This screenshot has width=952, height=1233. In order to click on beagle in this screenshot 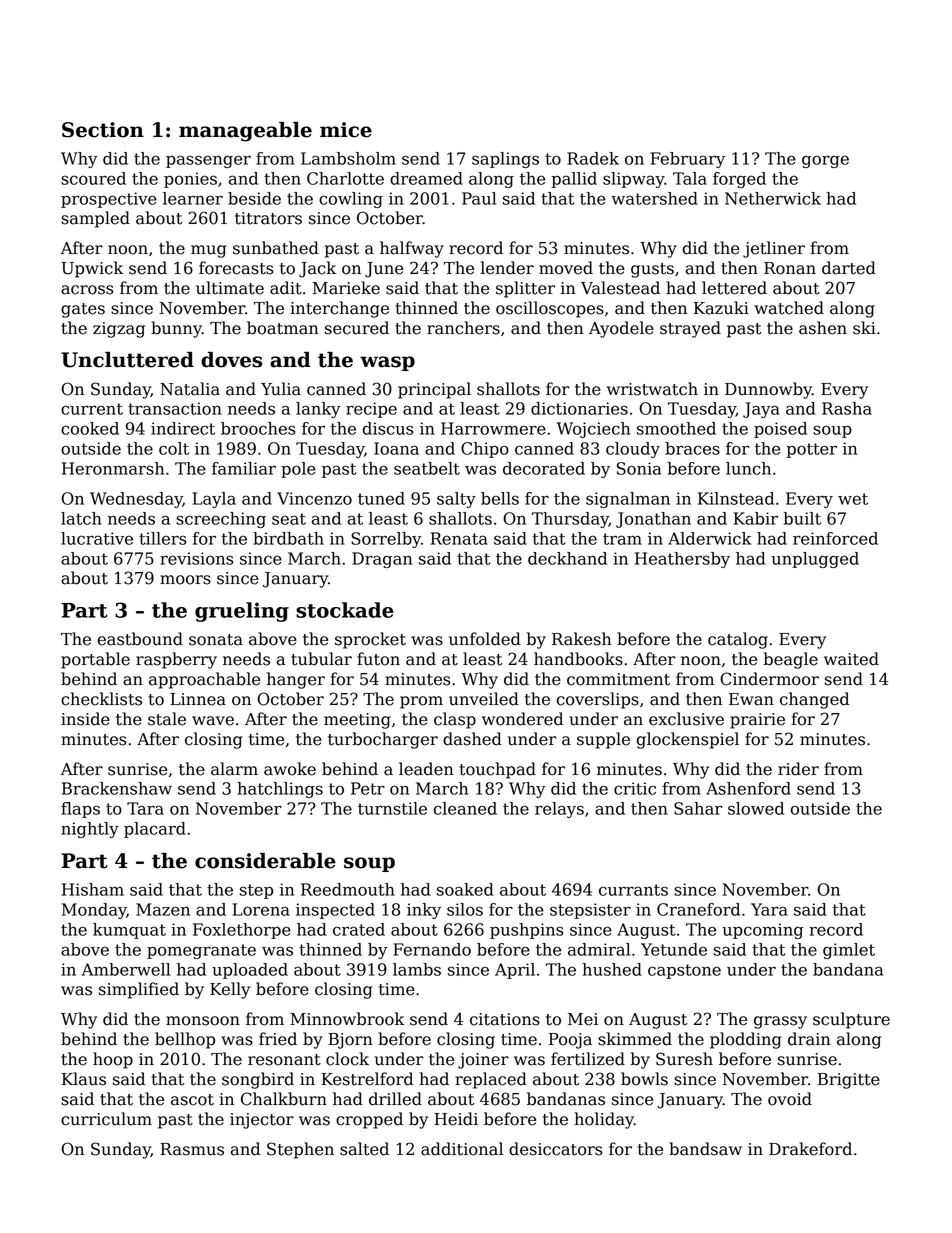, I will do `click(790, 660)`.
